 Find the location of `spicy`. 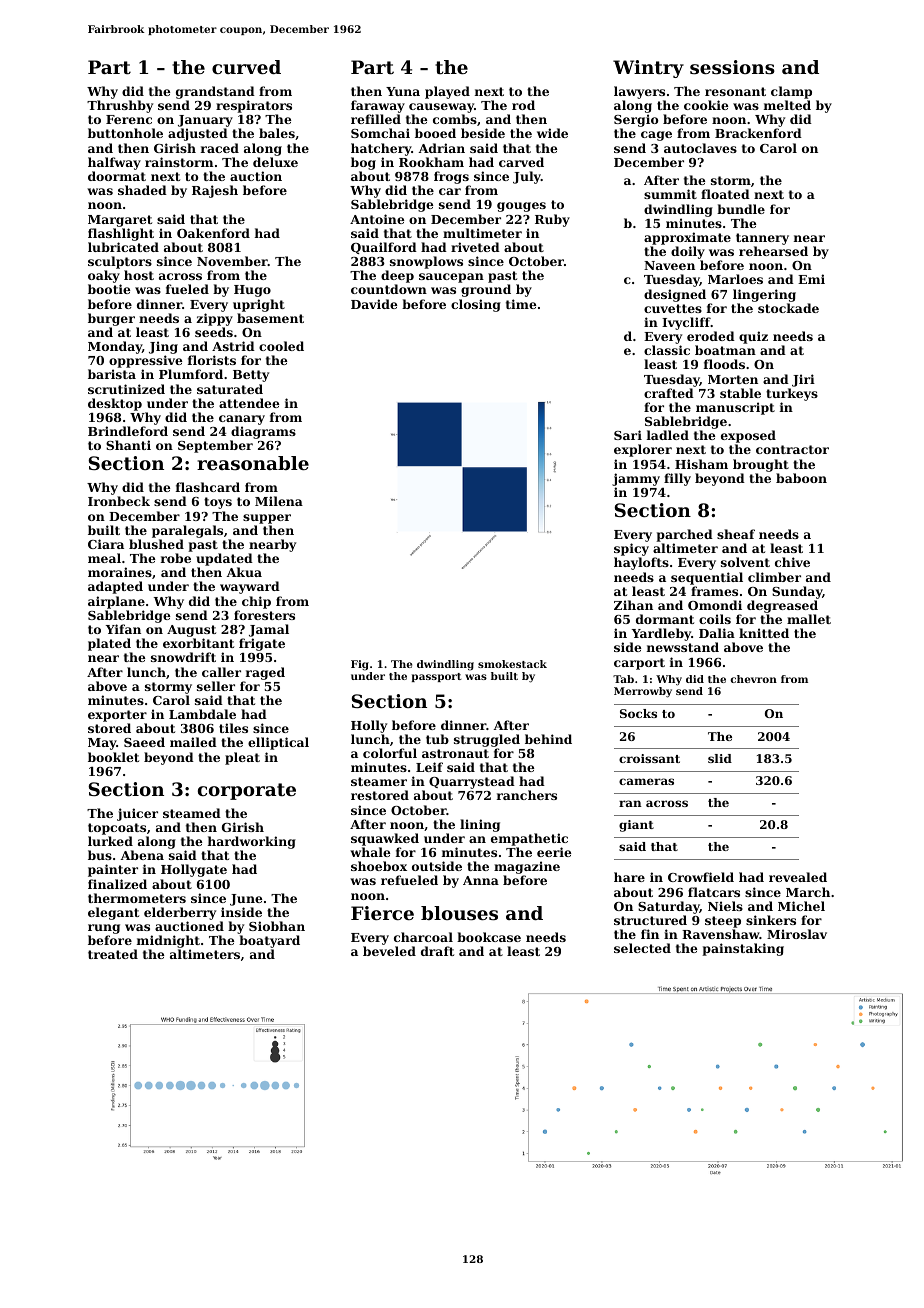

spicy is located at coordinates (631, 549).
